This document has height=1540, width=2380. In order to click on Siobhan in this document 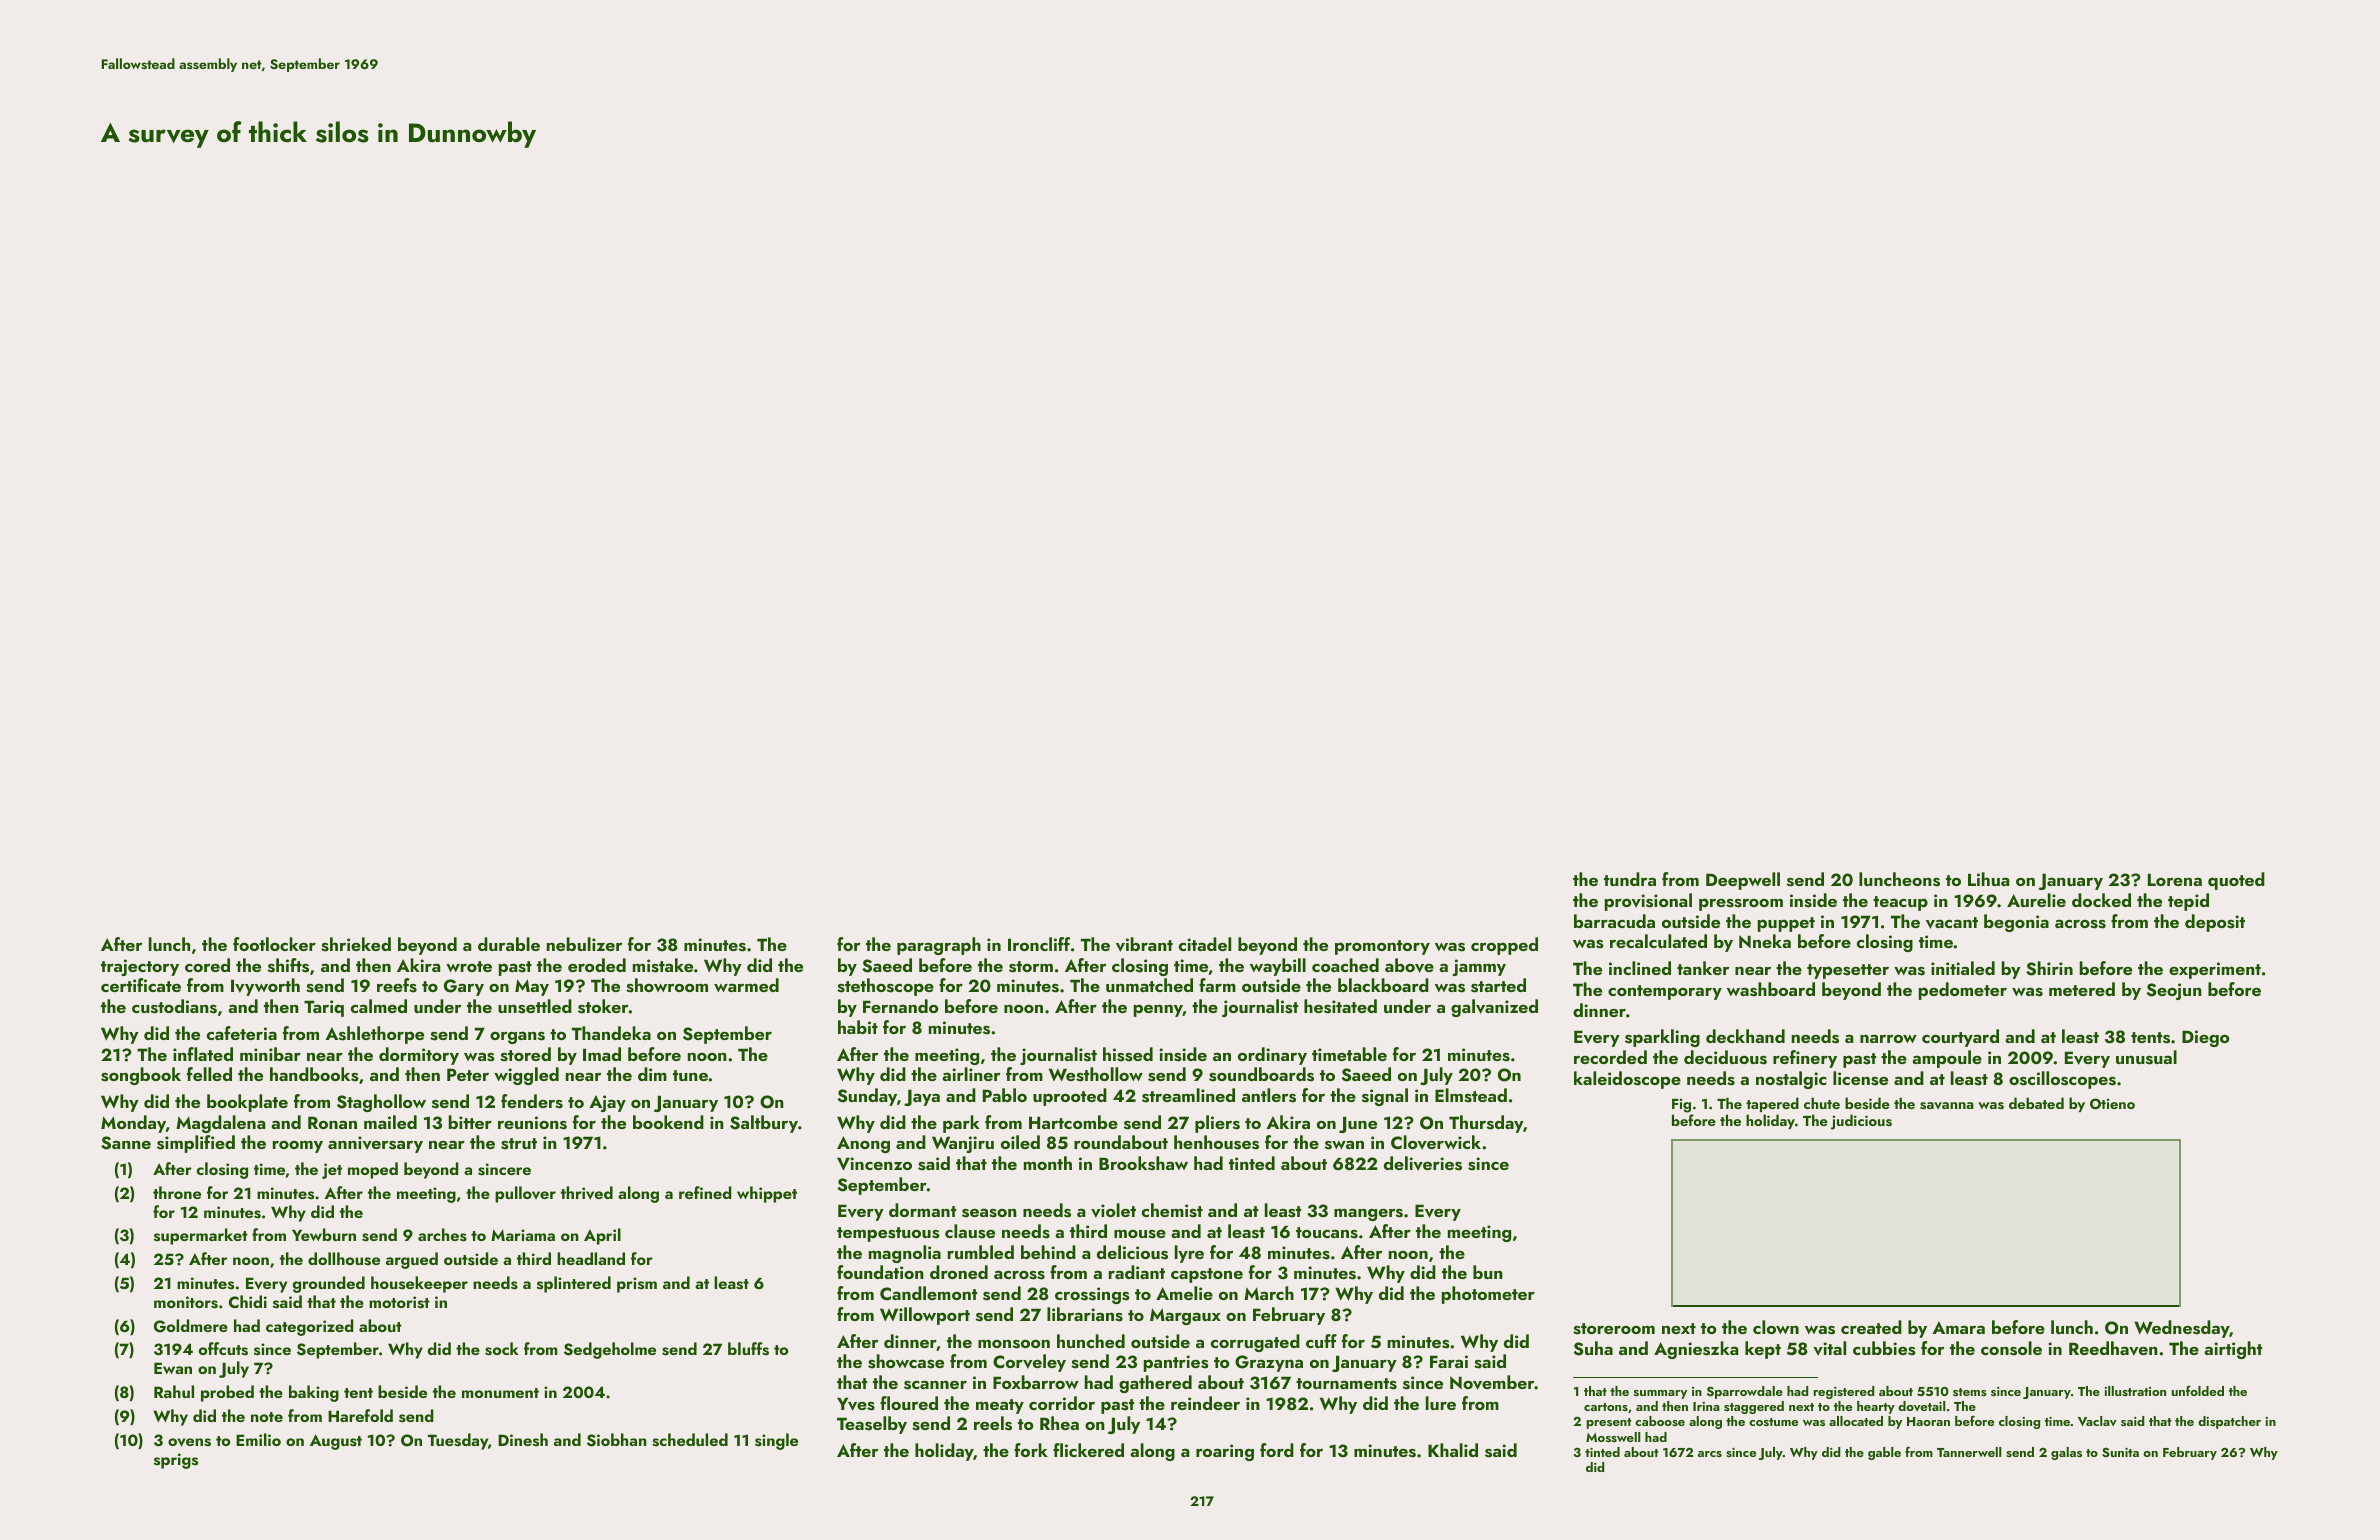, I will do `click(617, 1440)`.
